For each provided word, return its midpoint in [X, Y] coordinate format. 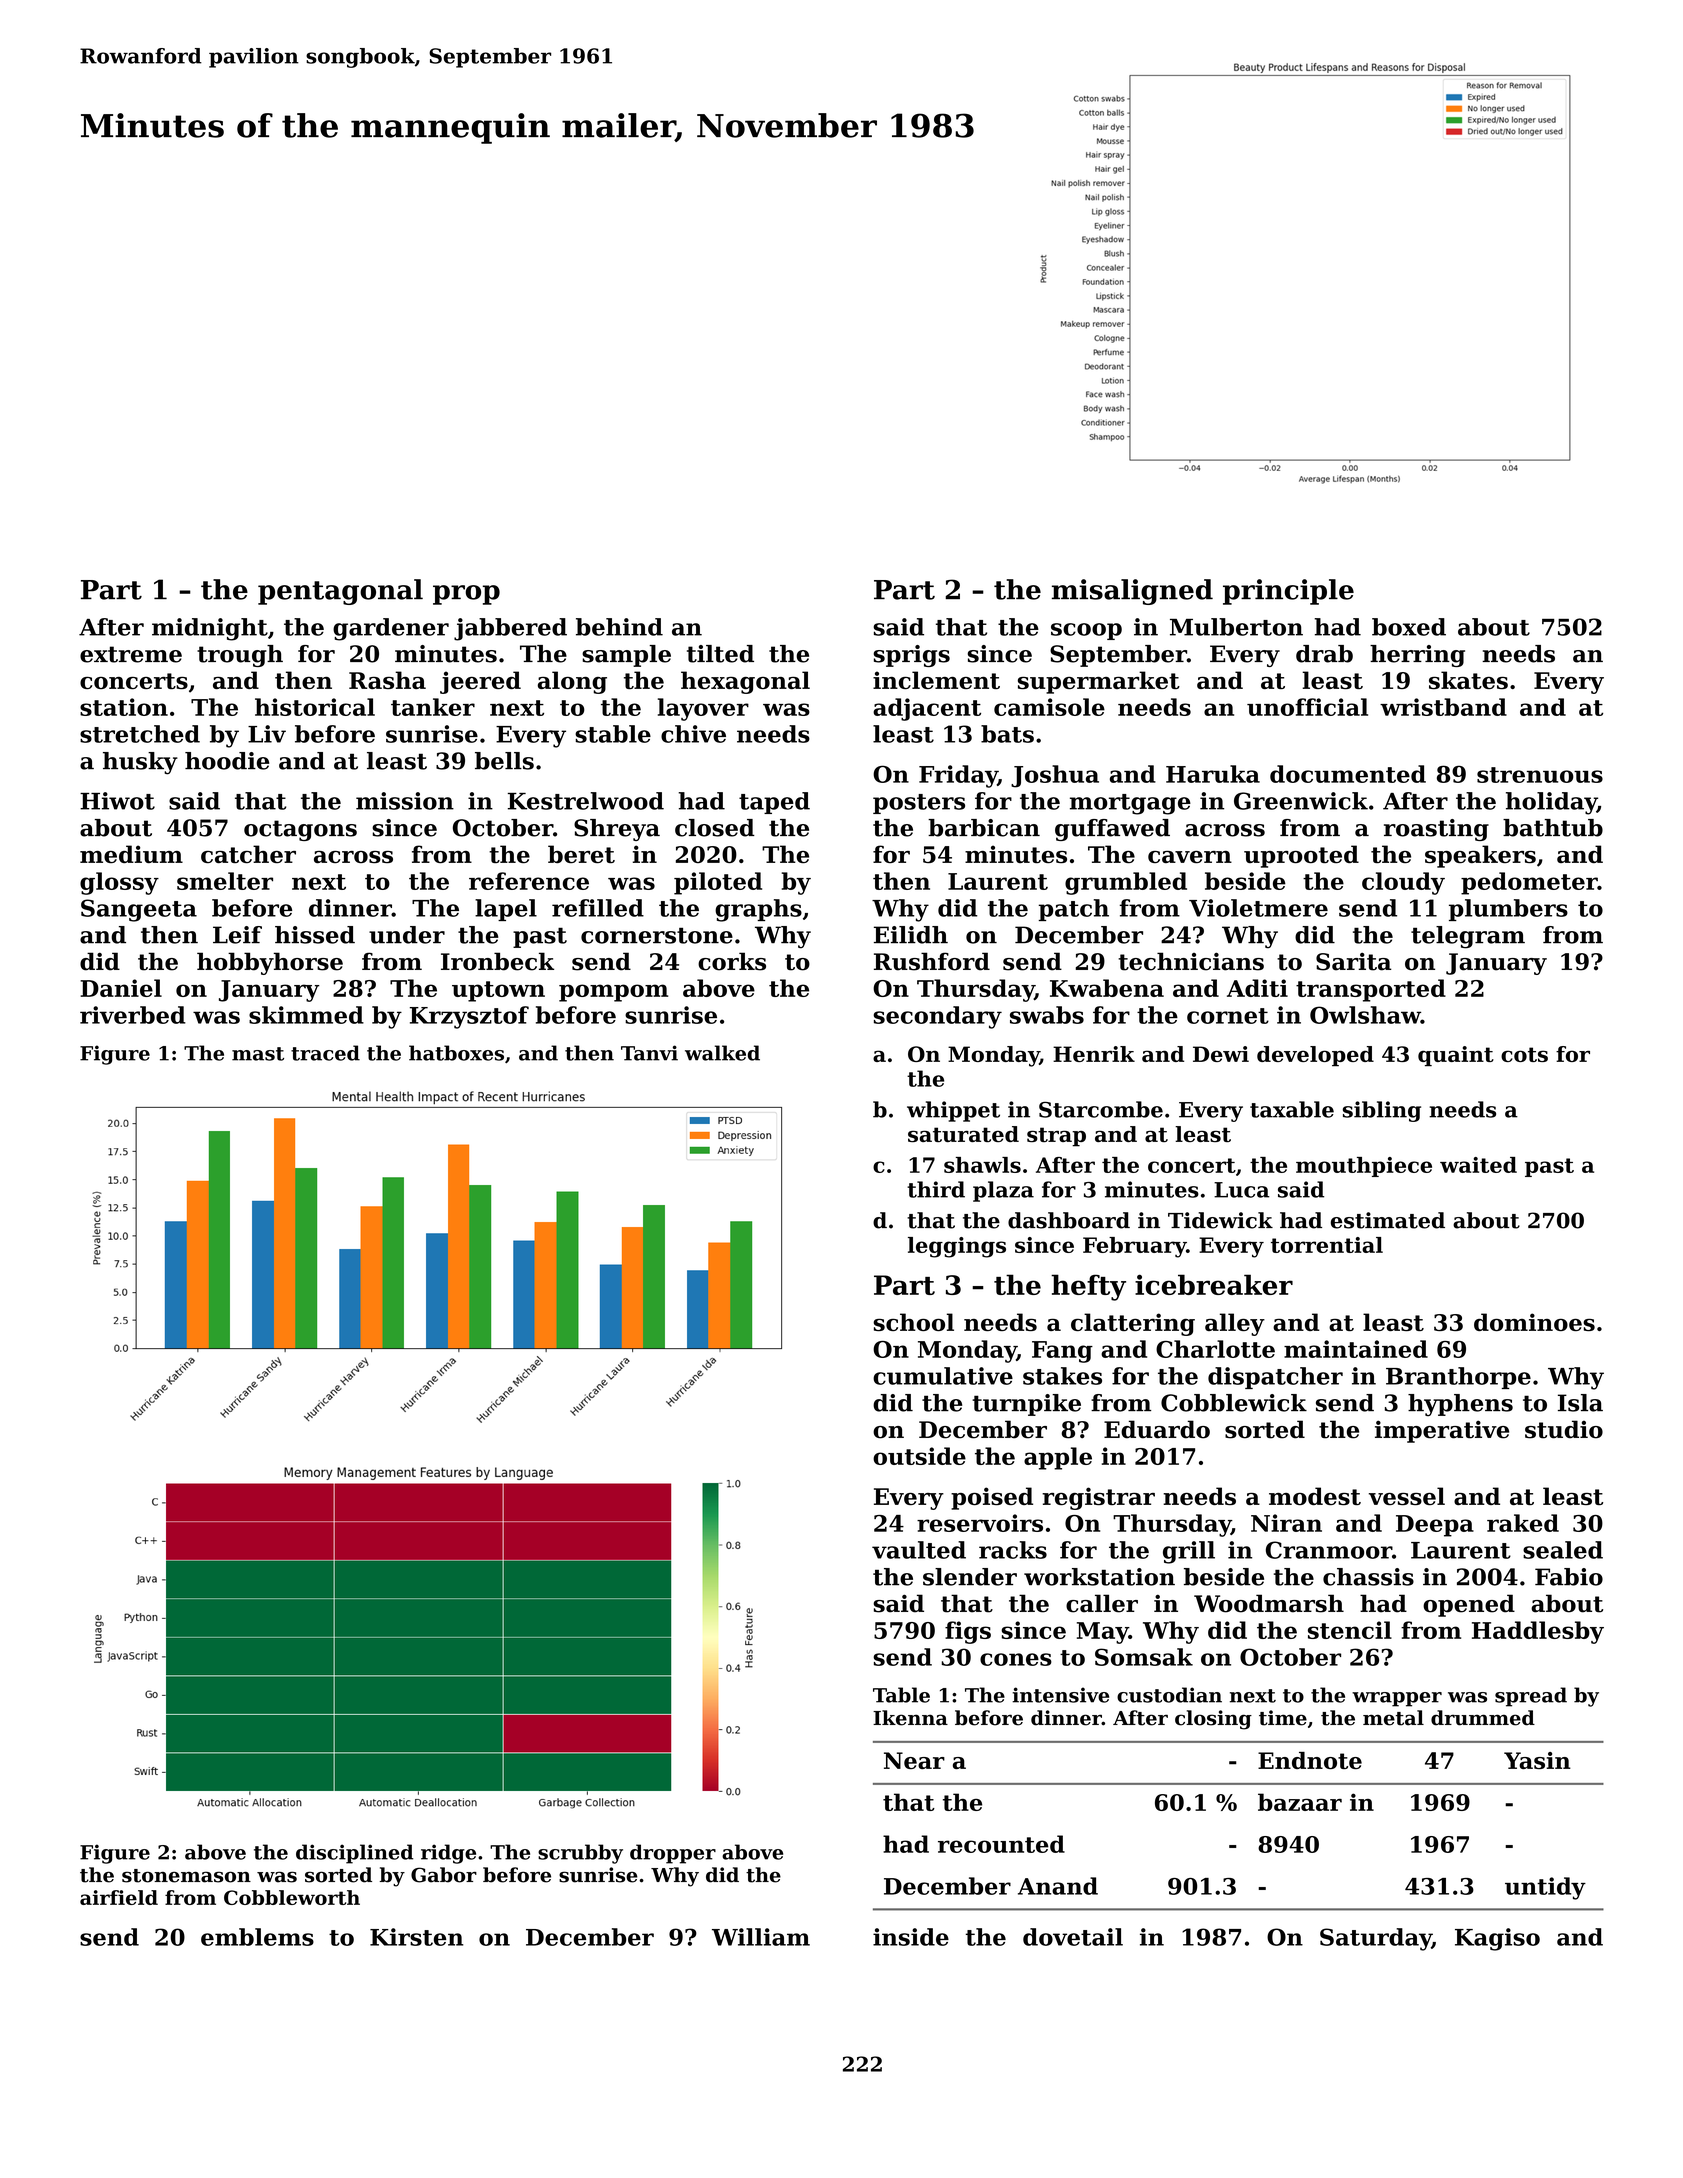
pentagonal [340, 592]
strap [1056, 1137]
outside [919, 1456]
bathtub [1553, 828]
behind [619, 627]
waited [1478, 1165]
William [761, 1937]
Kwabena [1107, 988]
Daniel [121, 988]
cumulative [943, 1376]
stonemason [186, 1876]
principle [1288, 592]
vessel [1407, 1496]
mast [258, 1054]
